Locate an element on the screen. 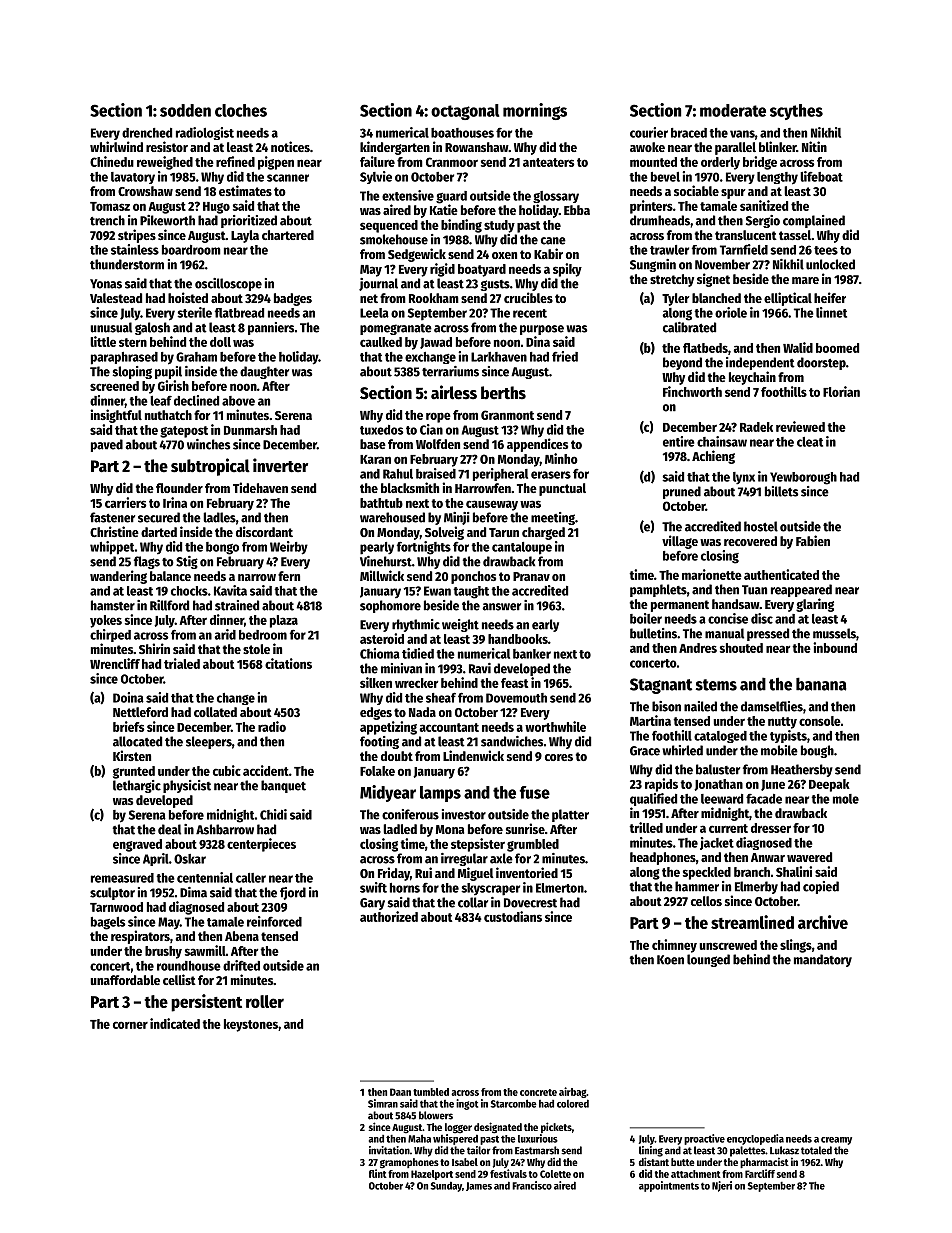 The width and height of the screenshot is (952, 1233). current is located at coordinates (728, 828).
